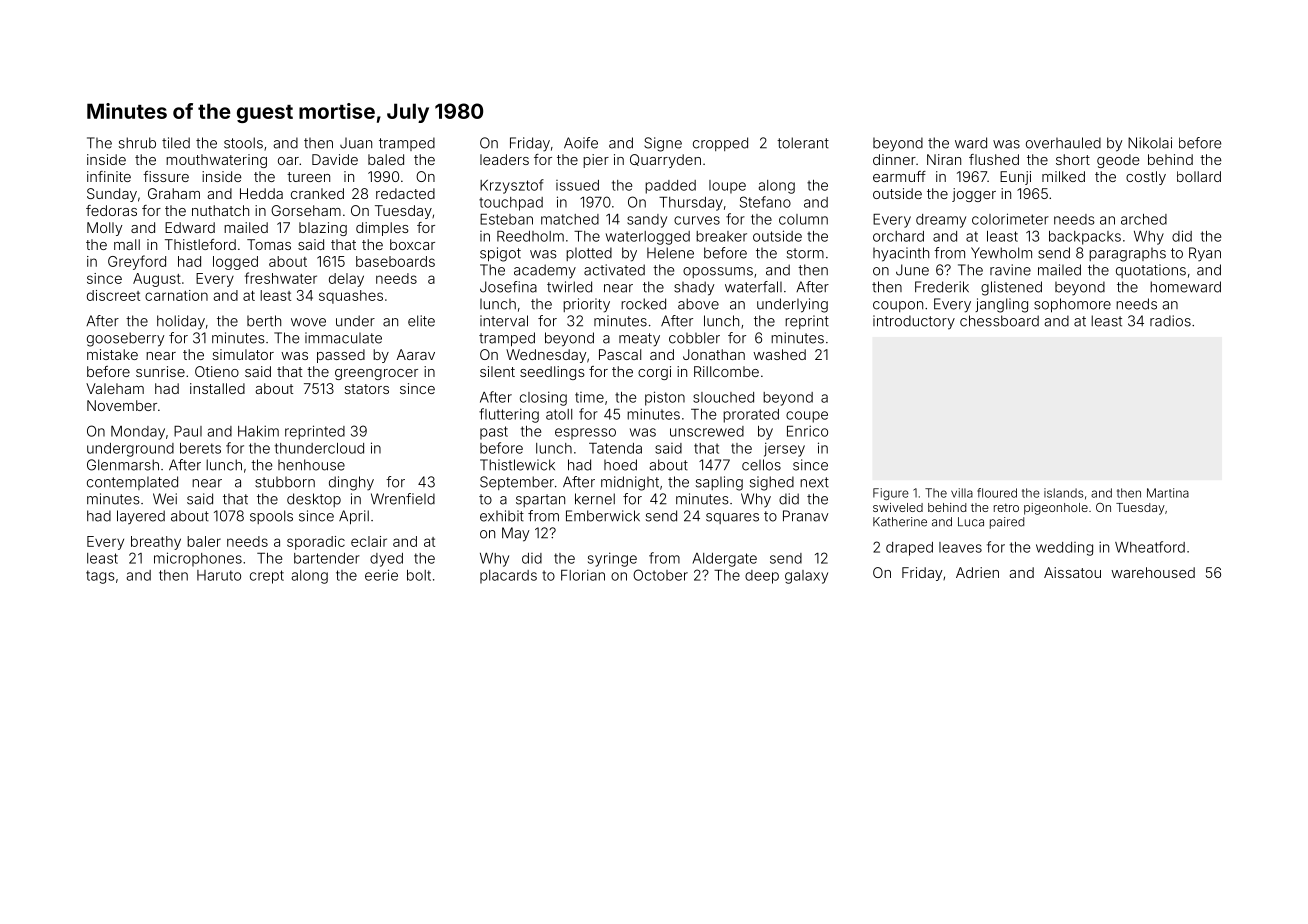 The width and height of the image is (1308, 924). I want to click on storm, so click(805, 253).
